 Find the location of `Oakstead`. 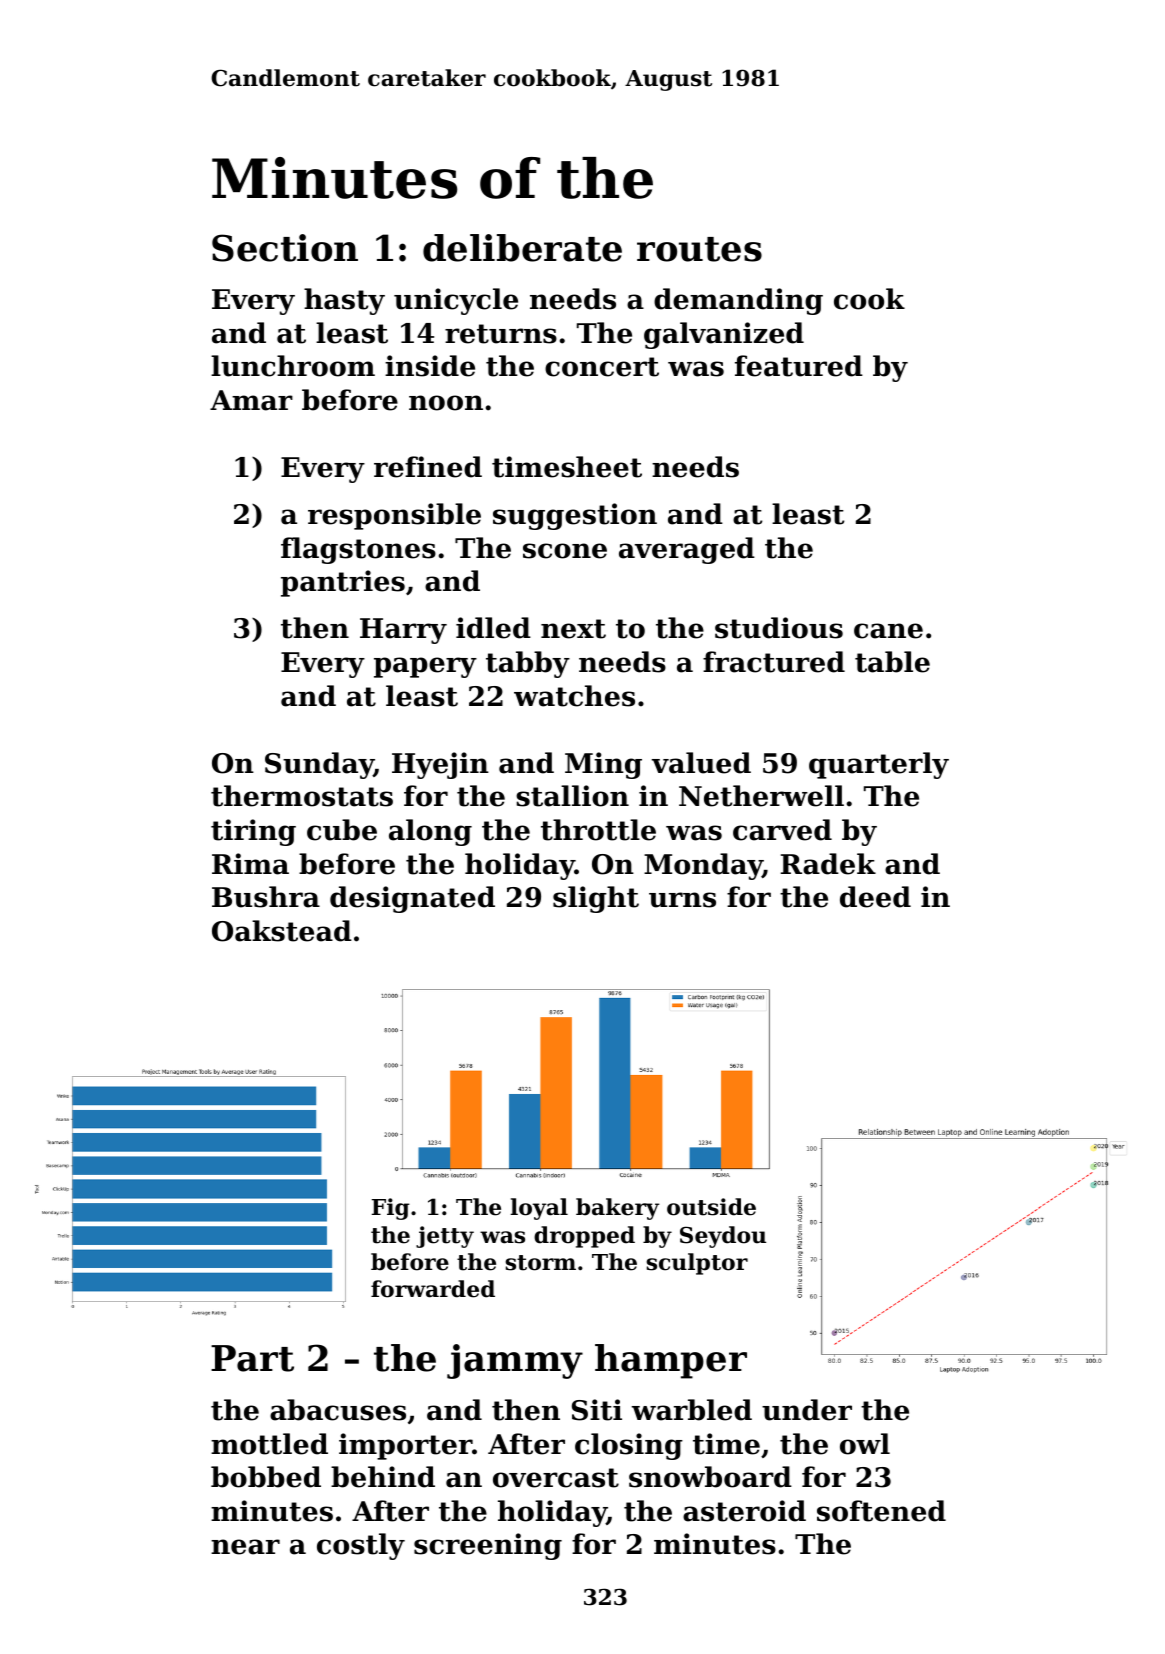

Oakstead is located at coordinates (282, 931).
